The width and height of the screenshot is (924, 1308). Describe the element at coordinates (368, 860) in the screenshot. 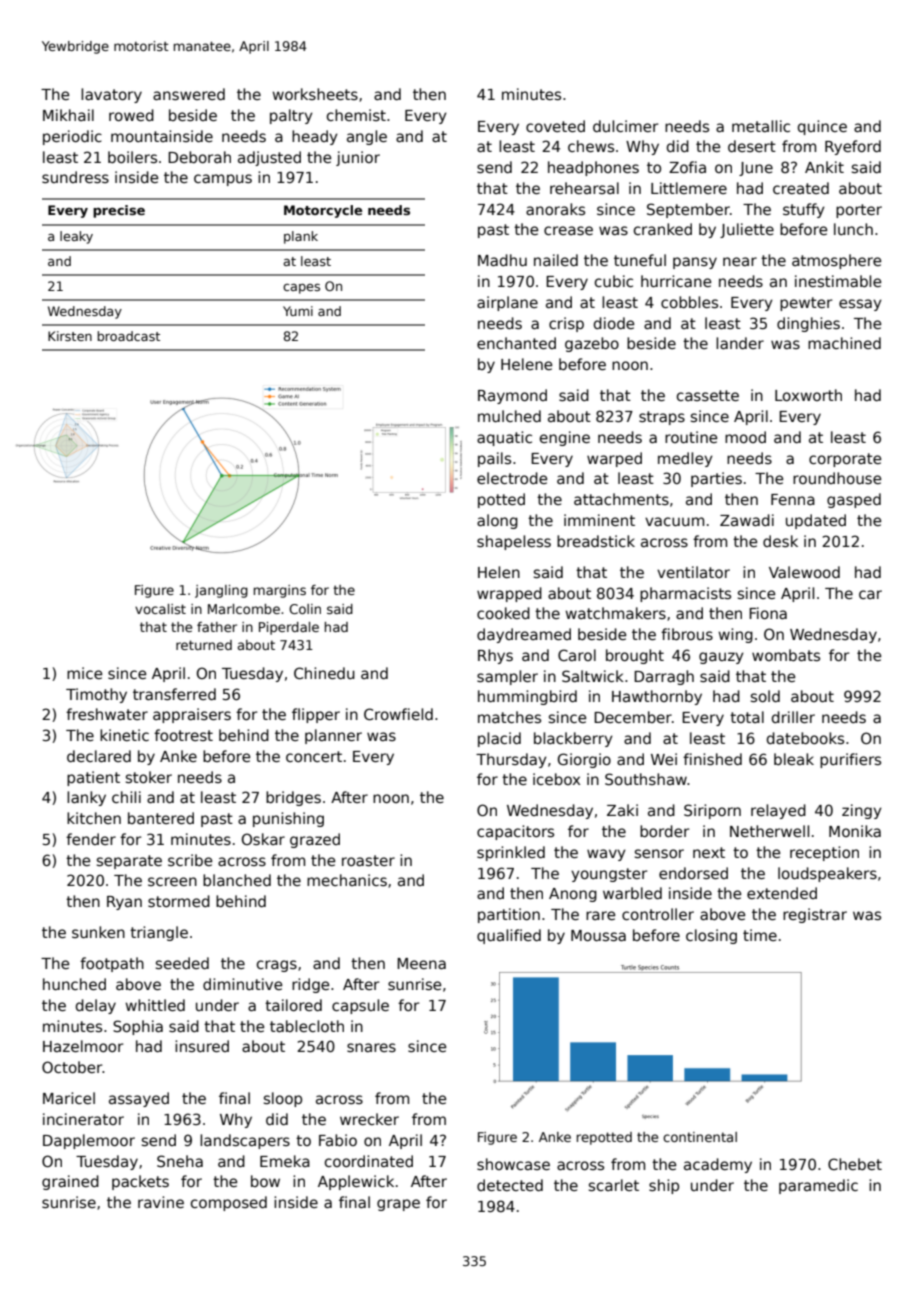

I see `roaster` at that location.
